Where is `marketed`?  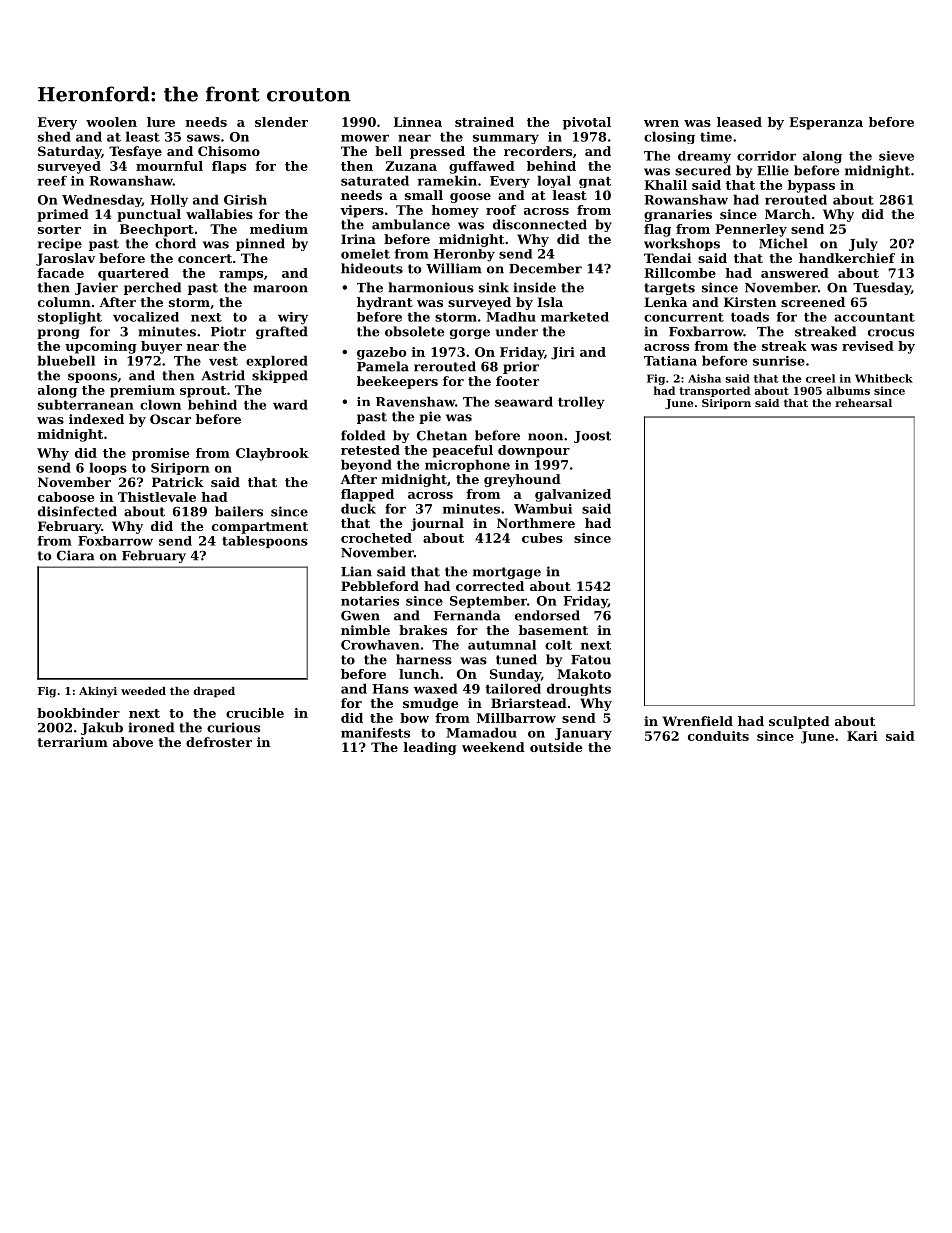 marketed is located at coordinates (575, 317).
